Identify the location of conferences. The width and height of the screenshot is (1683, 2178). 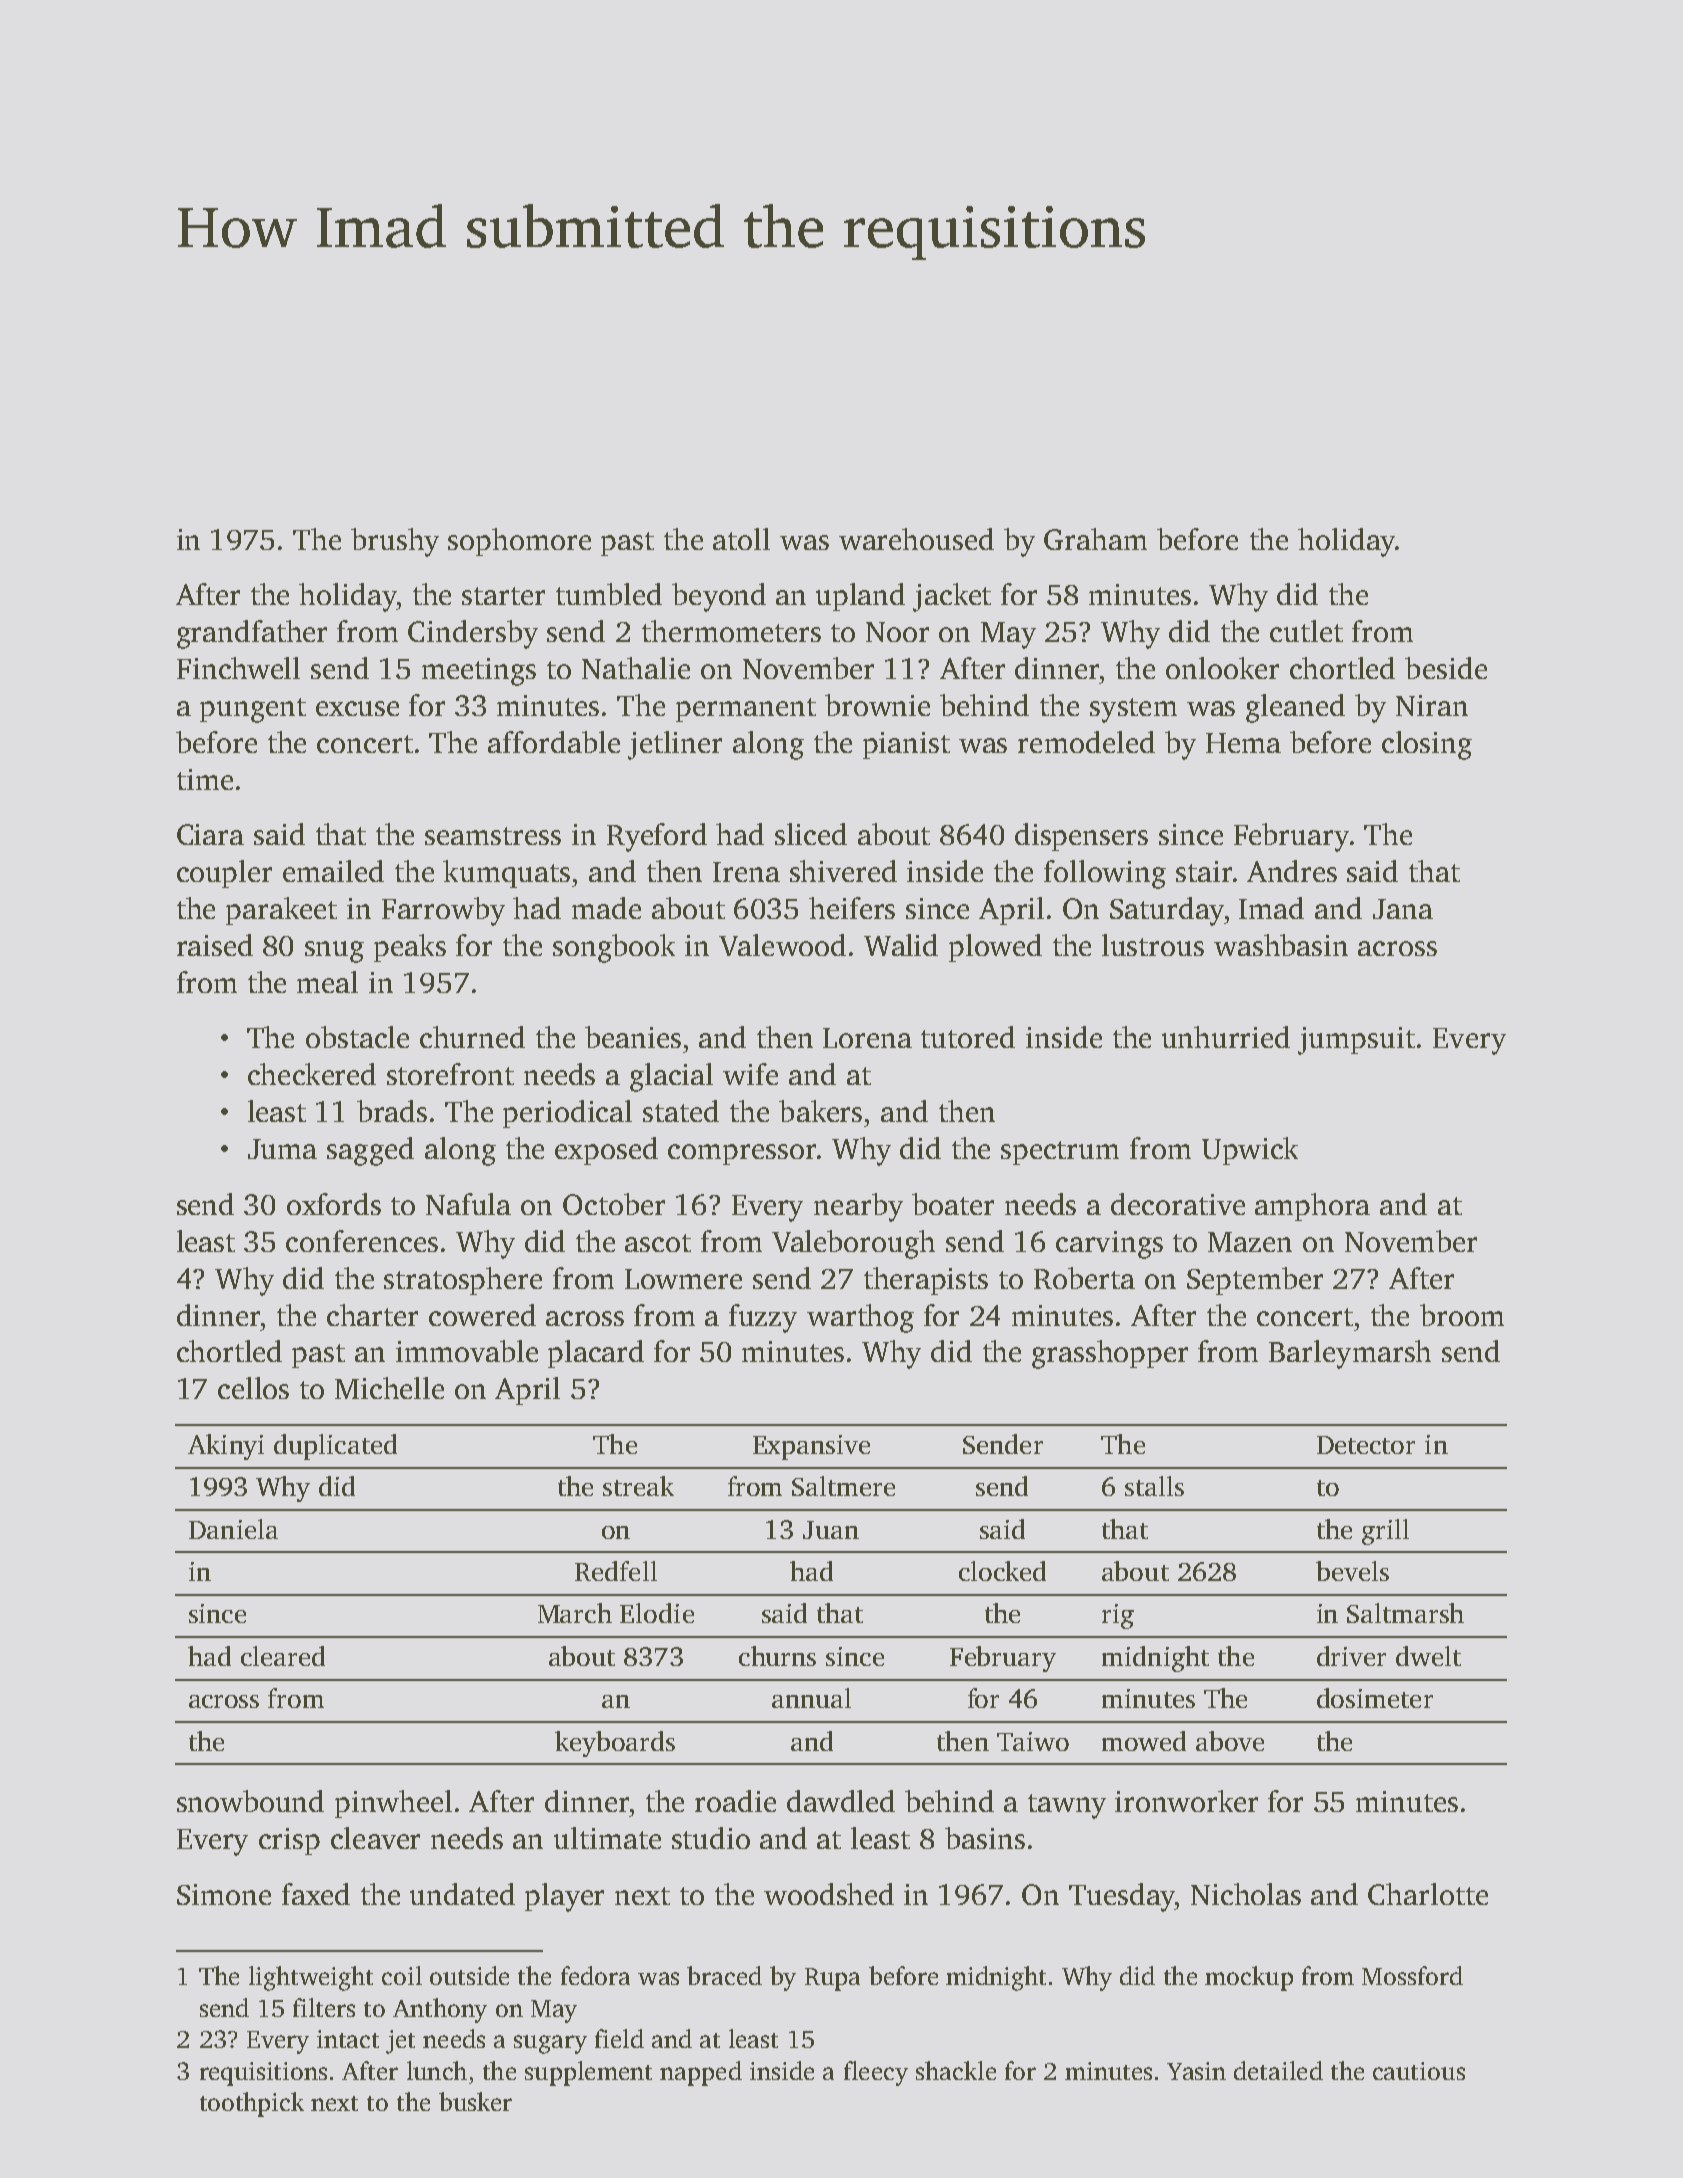
(362, 1241).
